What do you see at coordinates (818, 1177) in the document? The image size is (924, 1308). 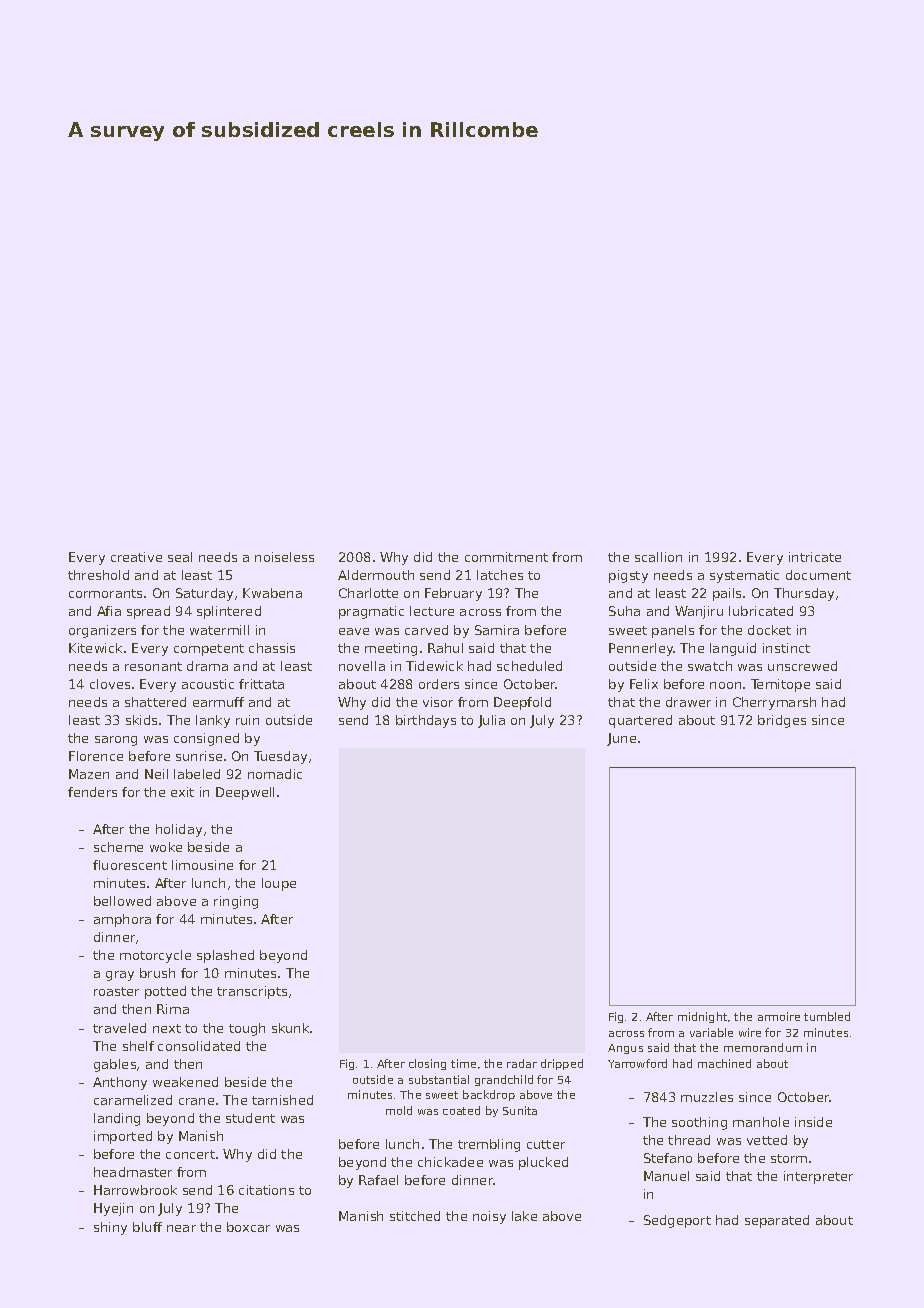 I see `interpreter` at bounding box center [818, 1177].
